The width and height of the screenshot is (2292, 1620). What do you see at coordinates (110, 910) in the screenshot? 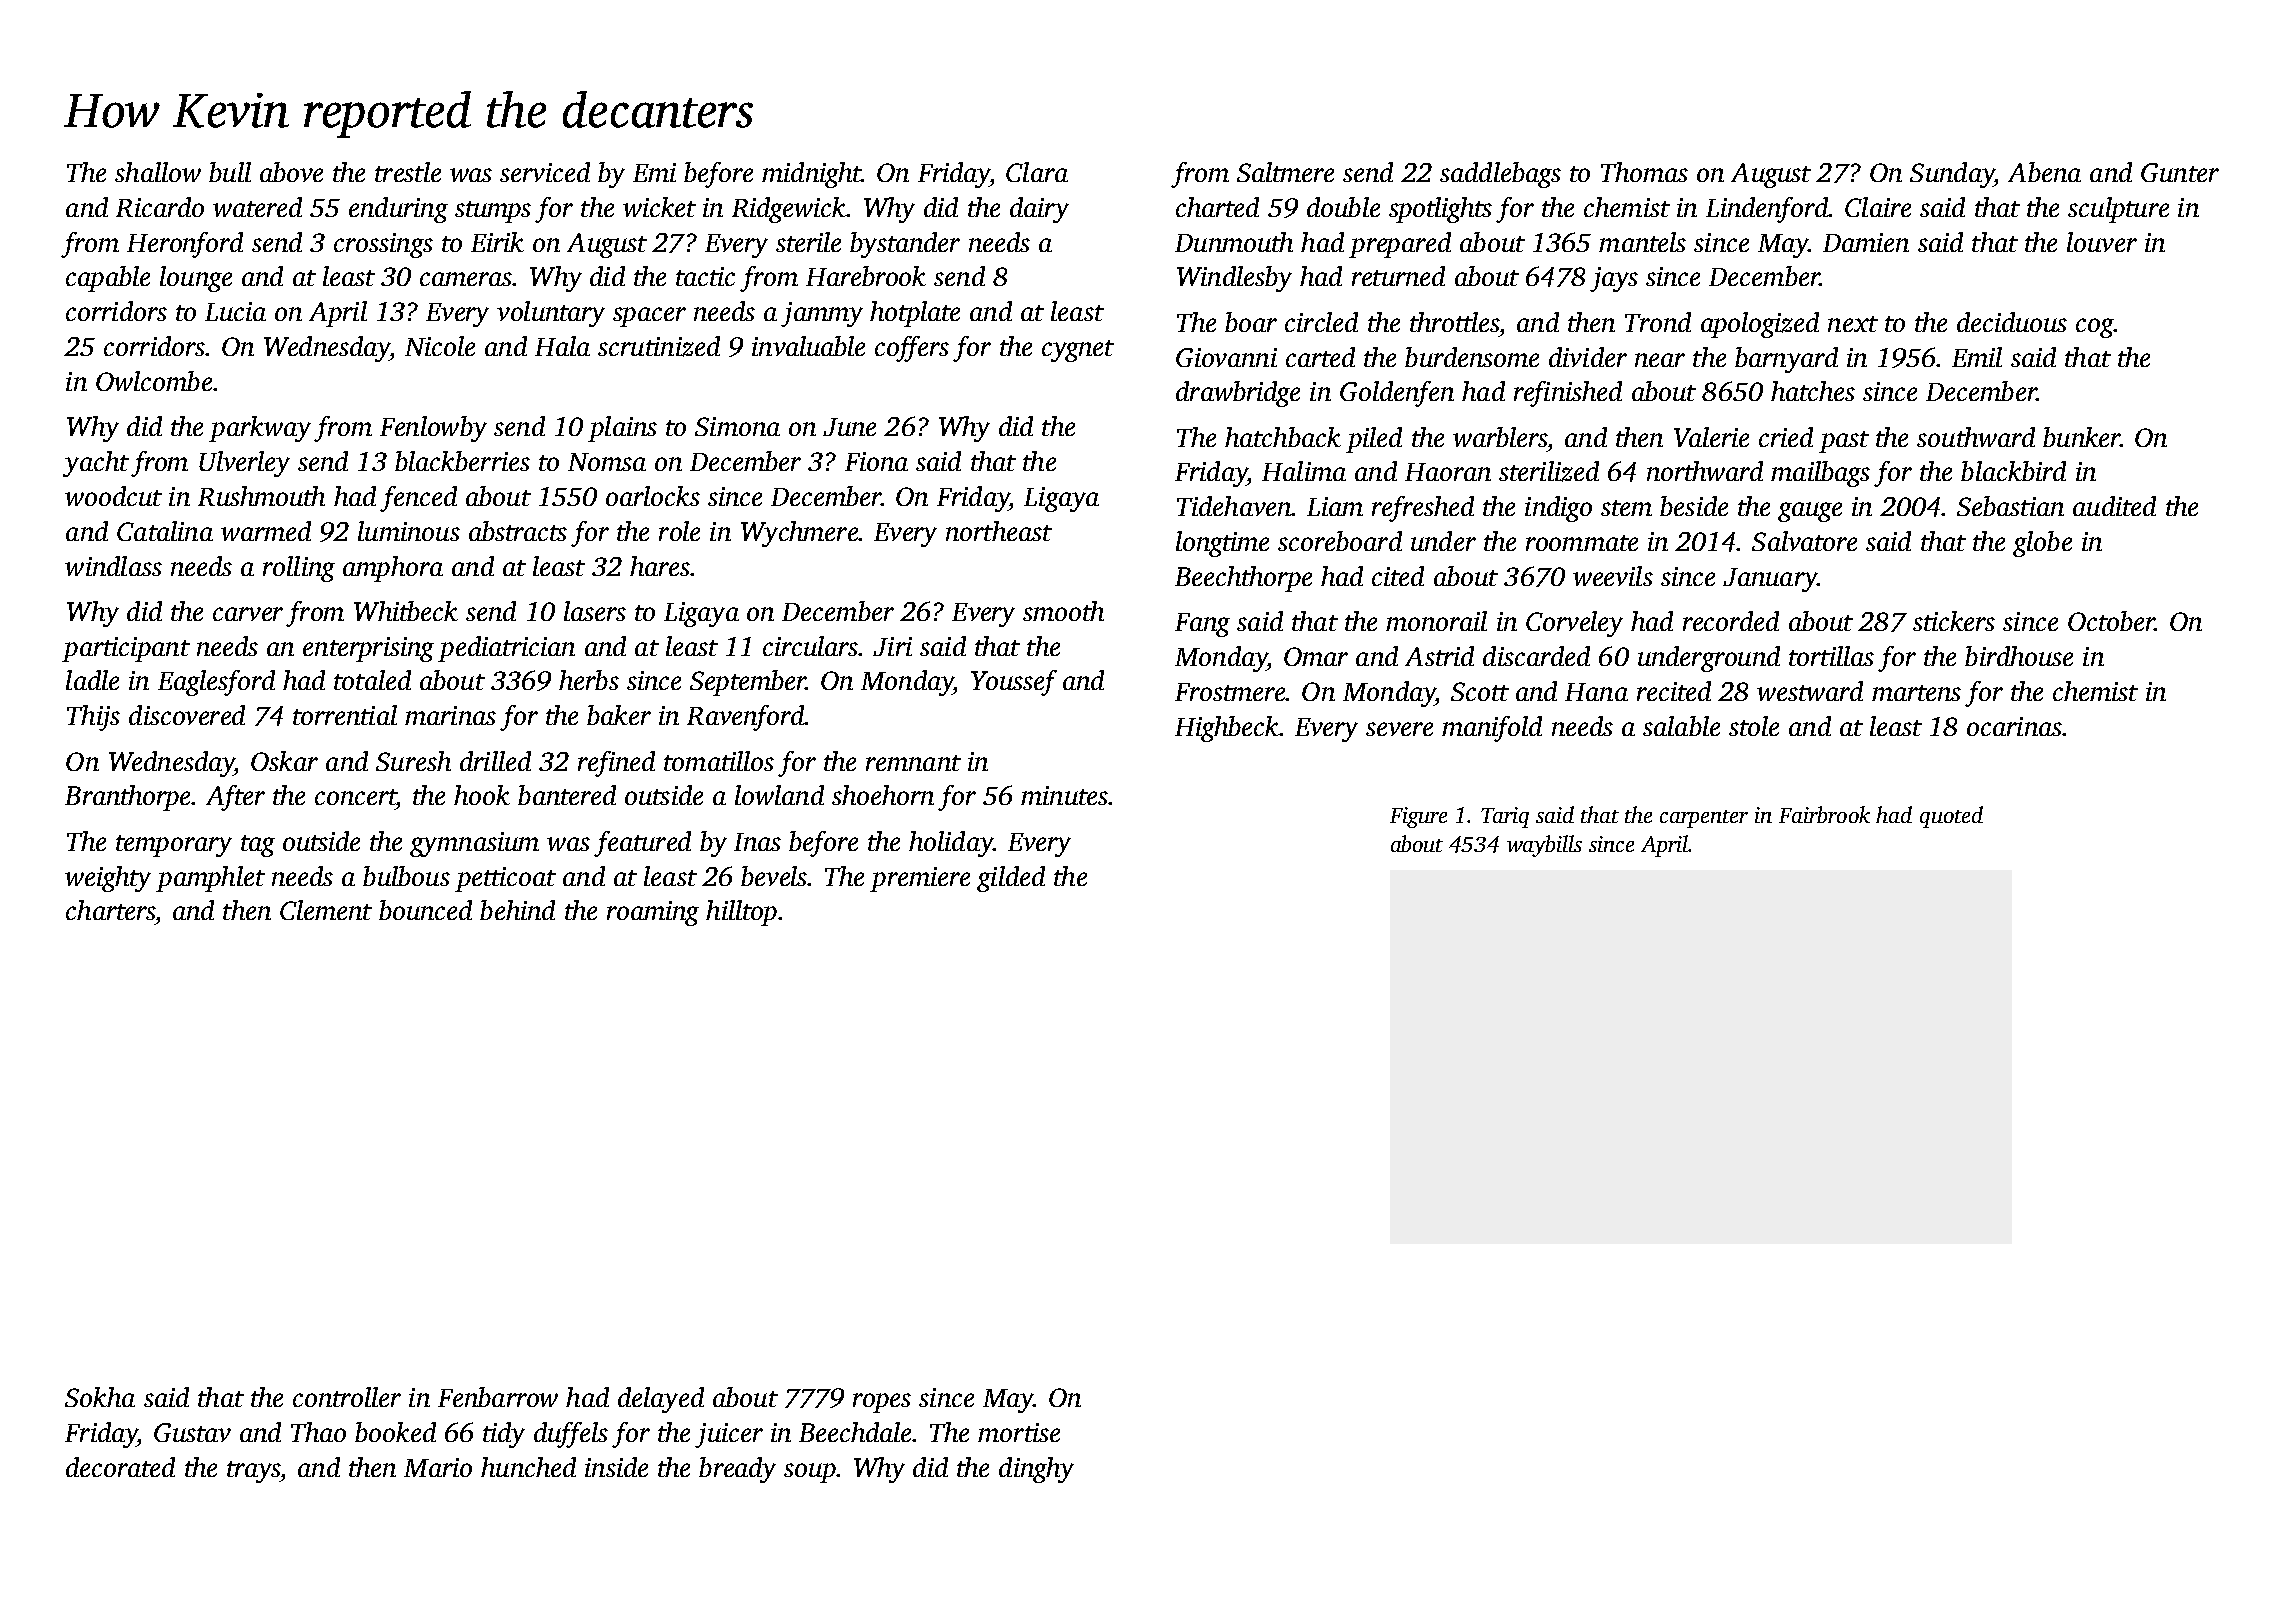
I see `charters` at bounding box center [110, 910].
